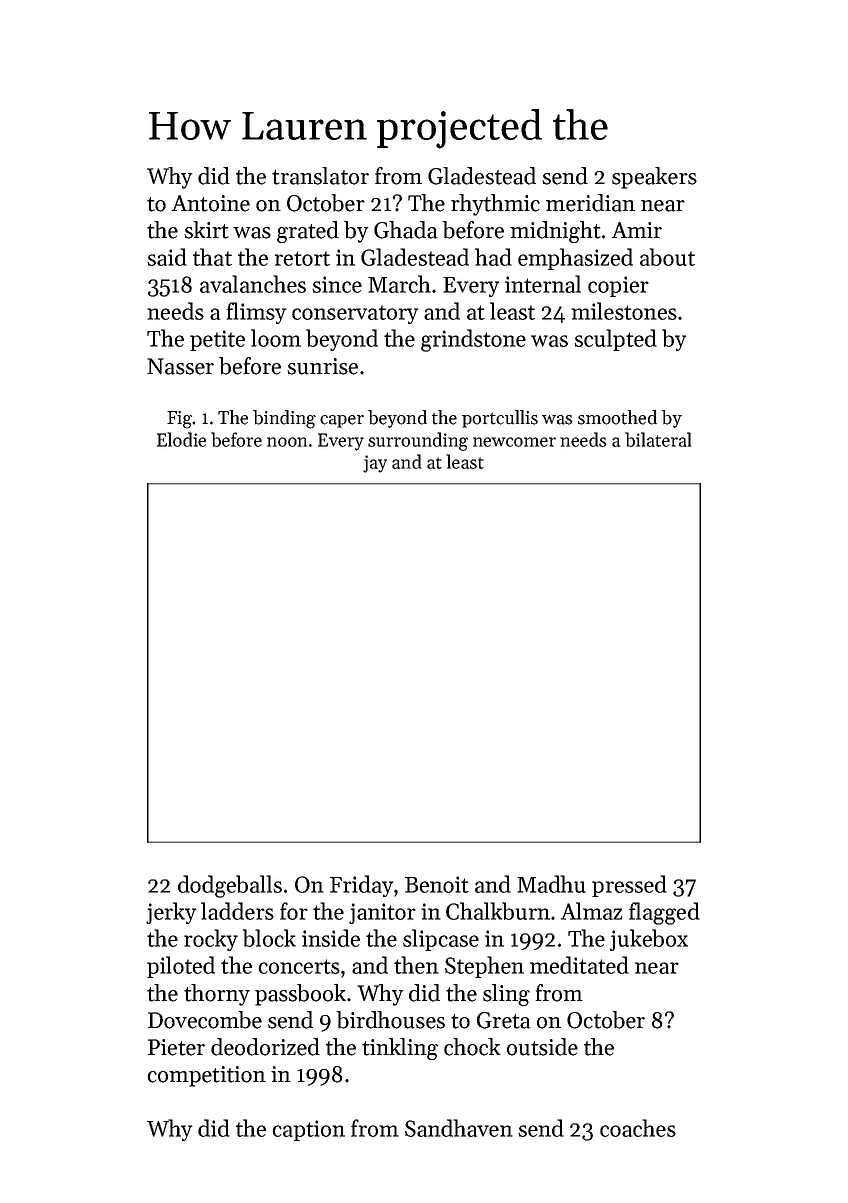  What do you see at coordinates (437, 884) in the screenshot?
I see `Benoit` at bounding box center [437, 884].
